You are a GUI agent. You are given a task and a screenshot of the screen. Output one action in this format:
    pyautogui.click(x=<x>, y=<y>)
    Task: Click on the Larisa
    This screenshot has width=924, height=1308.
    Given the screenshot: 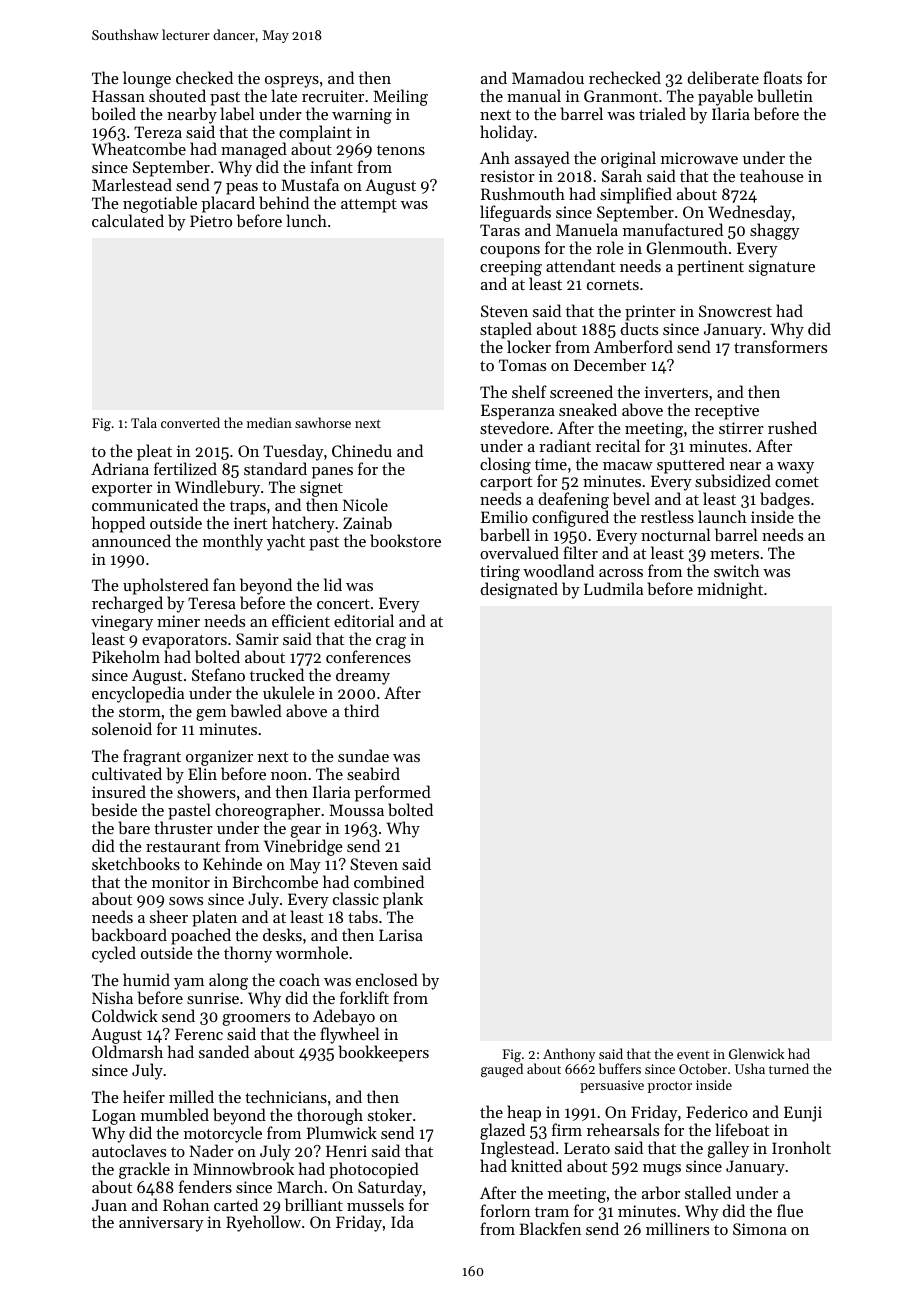 What is the action you would take?
    pyautogui.click(x=401, y=935)
